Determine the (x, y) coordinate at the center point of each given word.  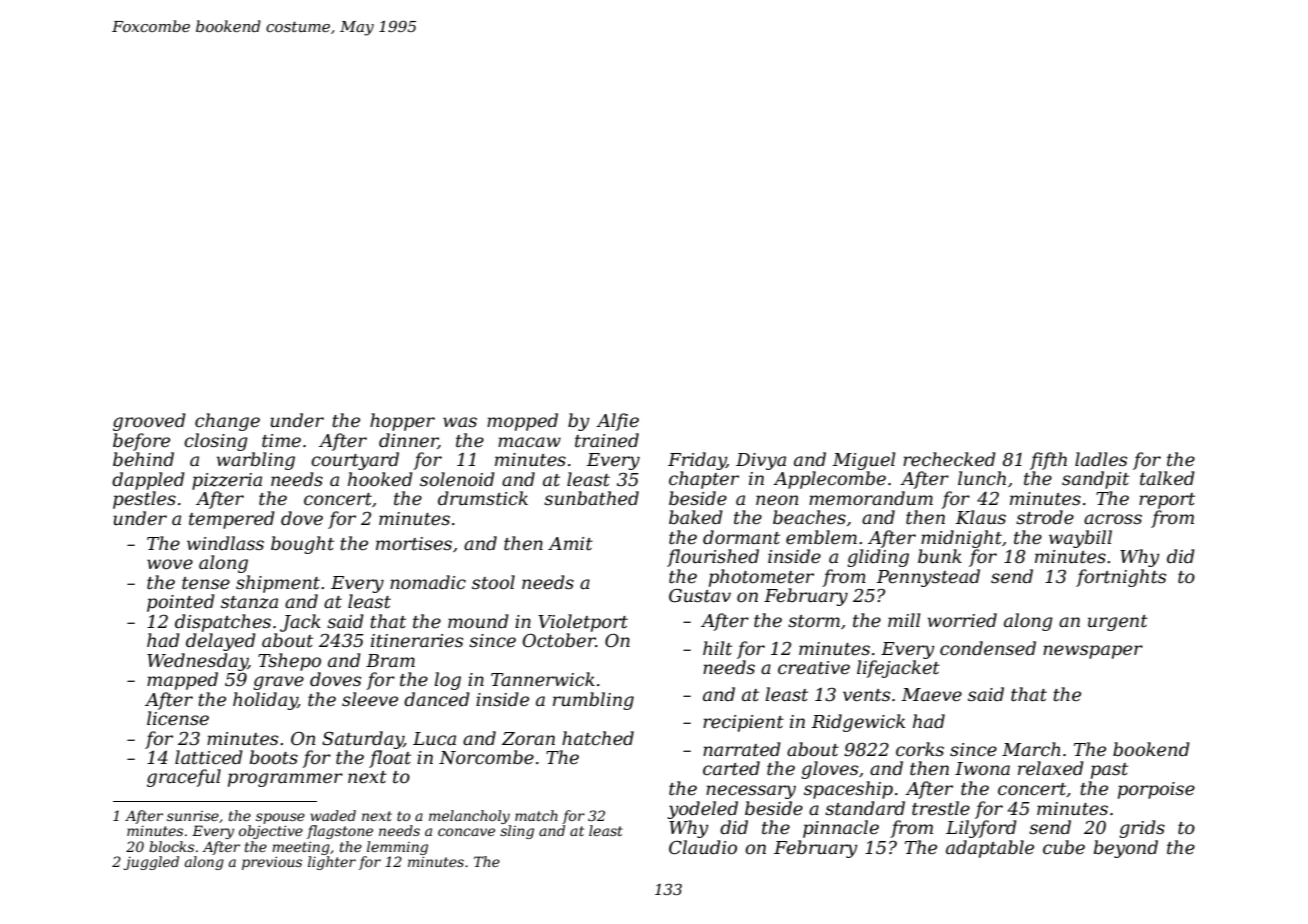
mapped (182, 681)
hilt (717, 648)
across (1113, 519)
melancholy (469, 817)
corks (920, 749)
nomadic (428, 582)
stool (493, 582)
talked (1167, 478)
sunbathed (591, 498)
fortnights (1121, 578)
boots (274, 757)
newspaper (1093, 652)
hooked (380, 479)
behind (143, 459)
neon (777, 500)
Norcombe (486, 757)
